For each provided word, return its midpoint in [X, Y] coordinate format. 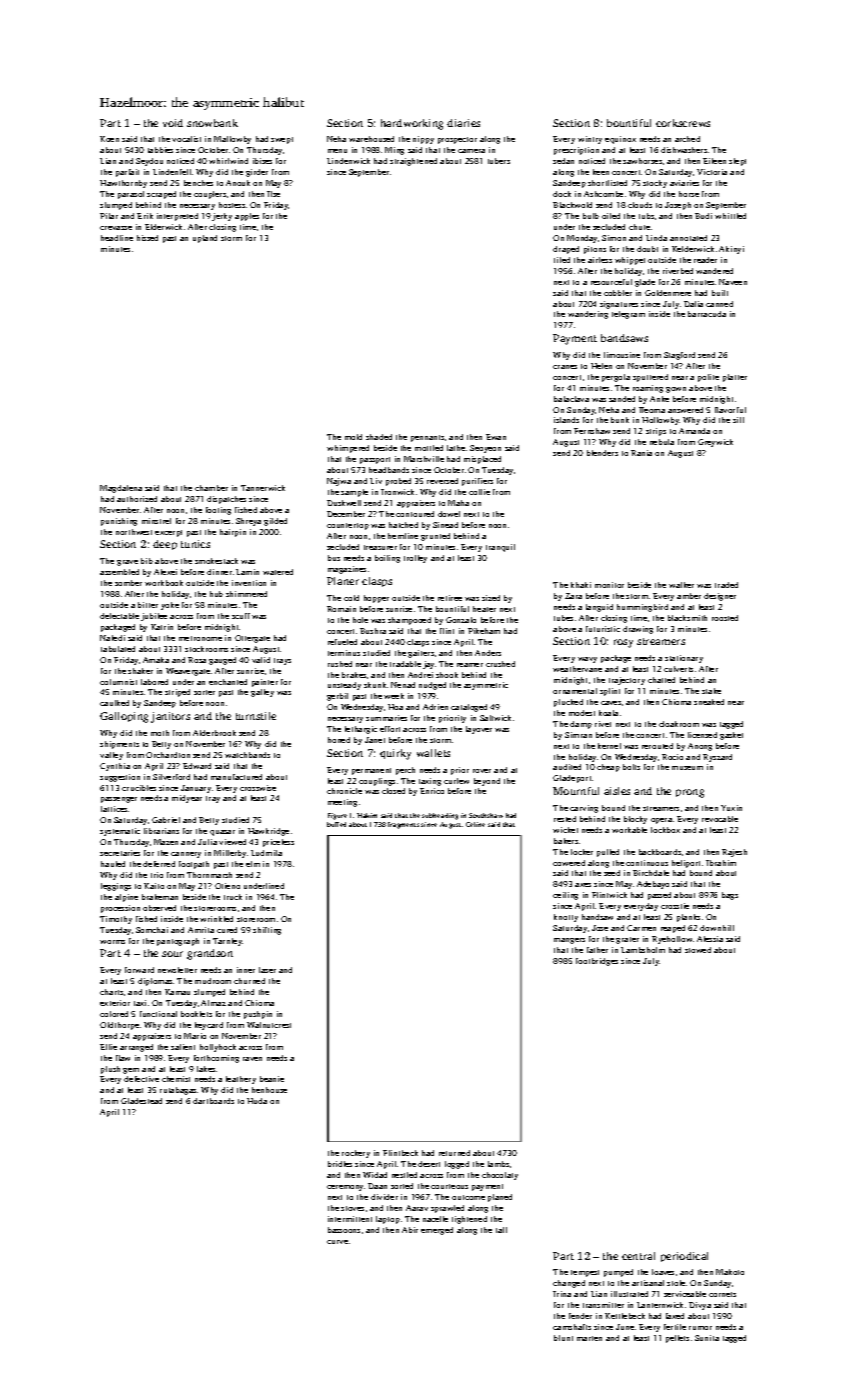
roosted [725, 618]
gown [676, 390]
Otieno [227, 886]
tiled [562, 260]
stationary [684, 659]
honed [339, 740]
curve [337, 1242]
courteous [449, 1186]
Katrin [162, 627]
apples [247, 217]
